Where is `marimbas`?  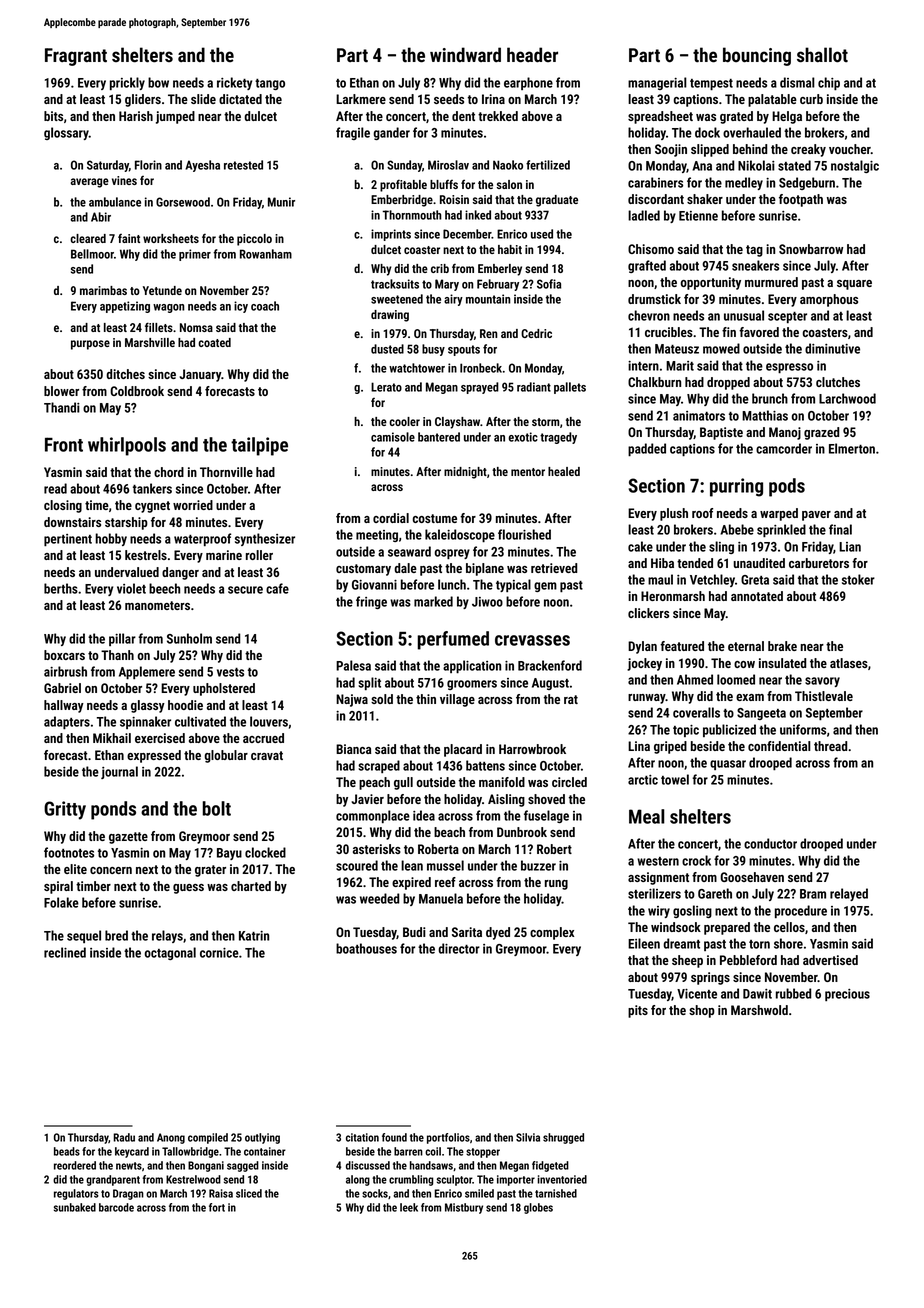 marimbas is located at coordinates (103, 290).
